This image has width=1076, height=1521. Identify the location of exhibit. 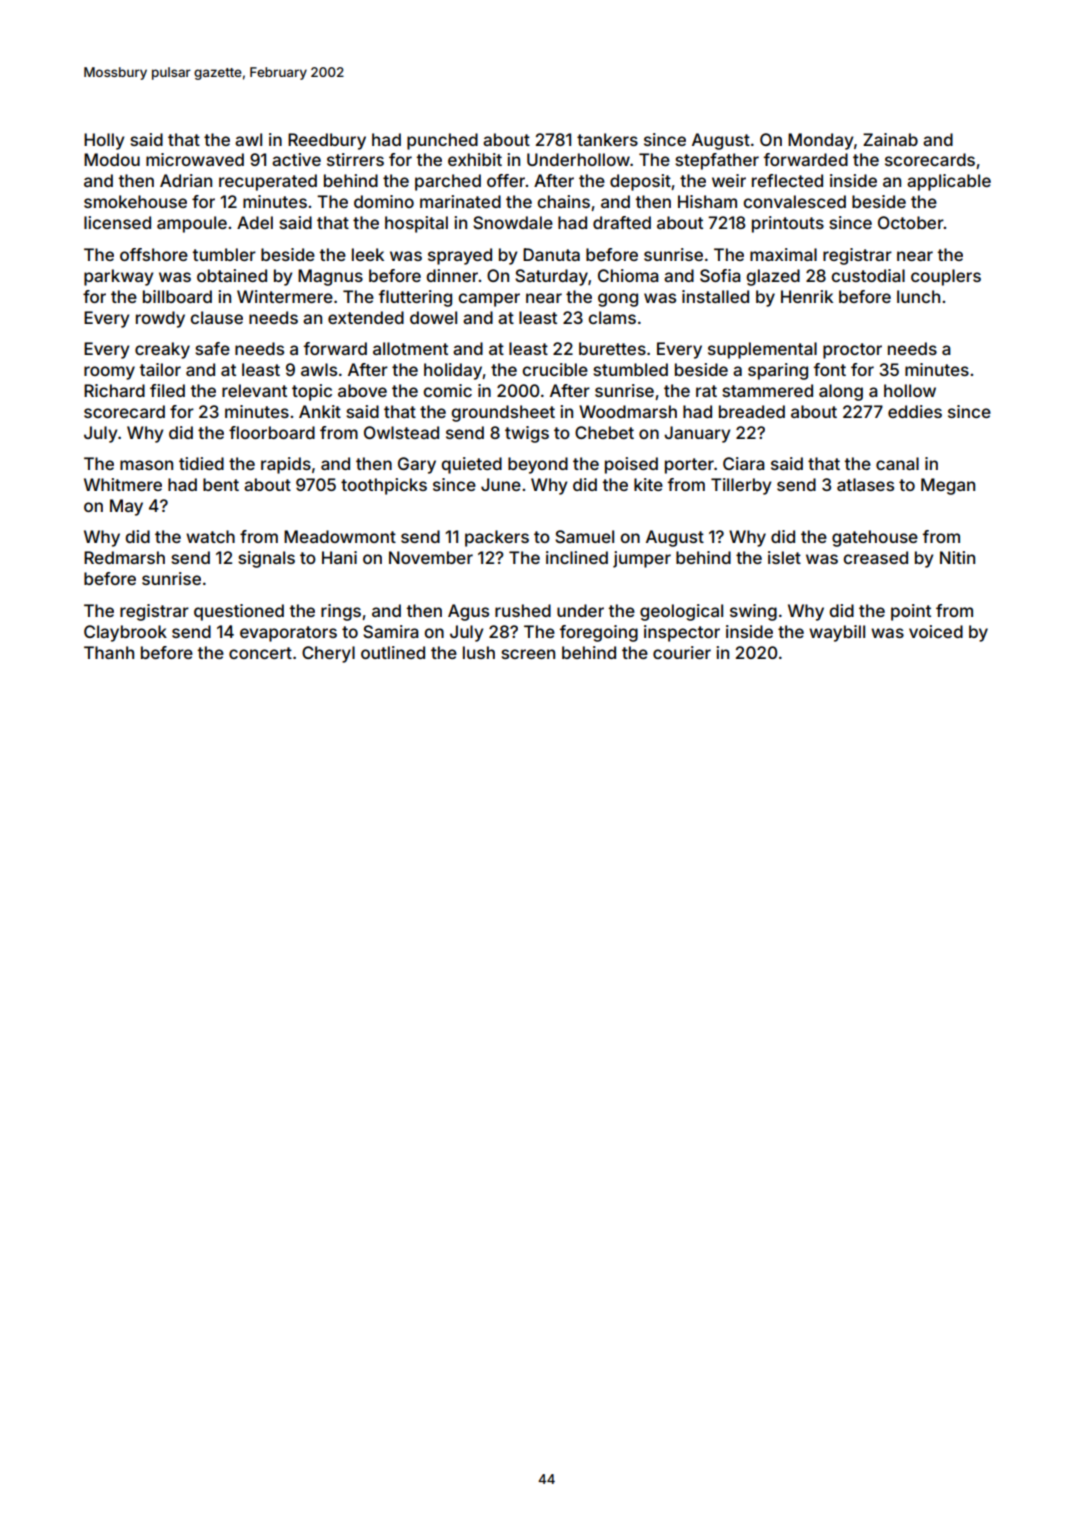
(475, 159).
